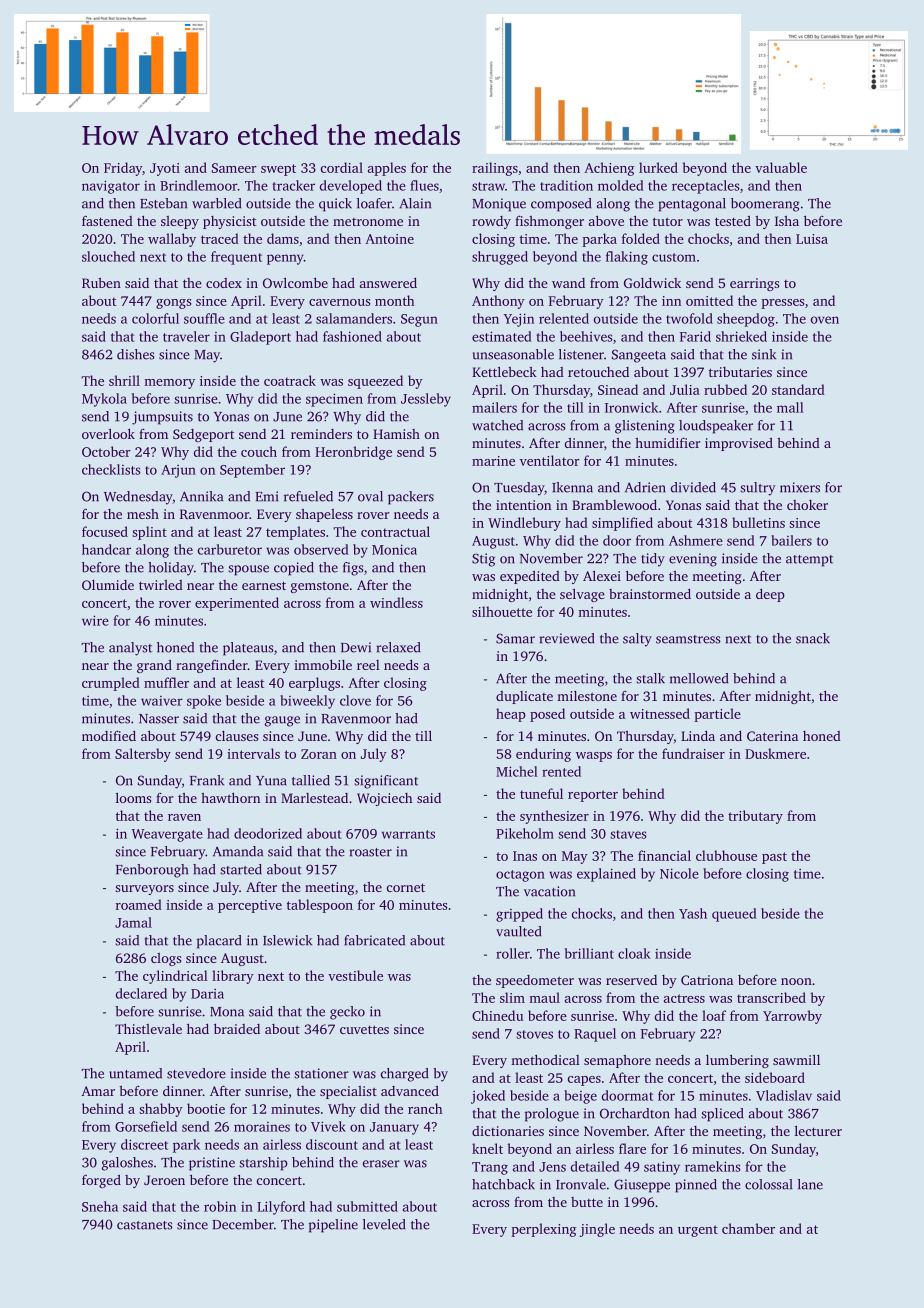  I want to click on pipeline, so click(333, 1226).
